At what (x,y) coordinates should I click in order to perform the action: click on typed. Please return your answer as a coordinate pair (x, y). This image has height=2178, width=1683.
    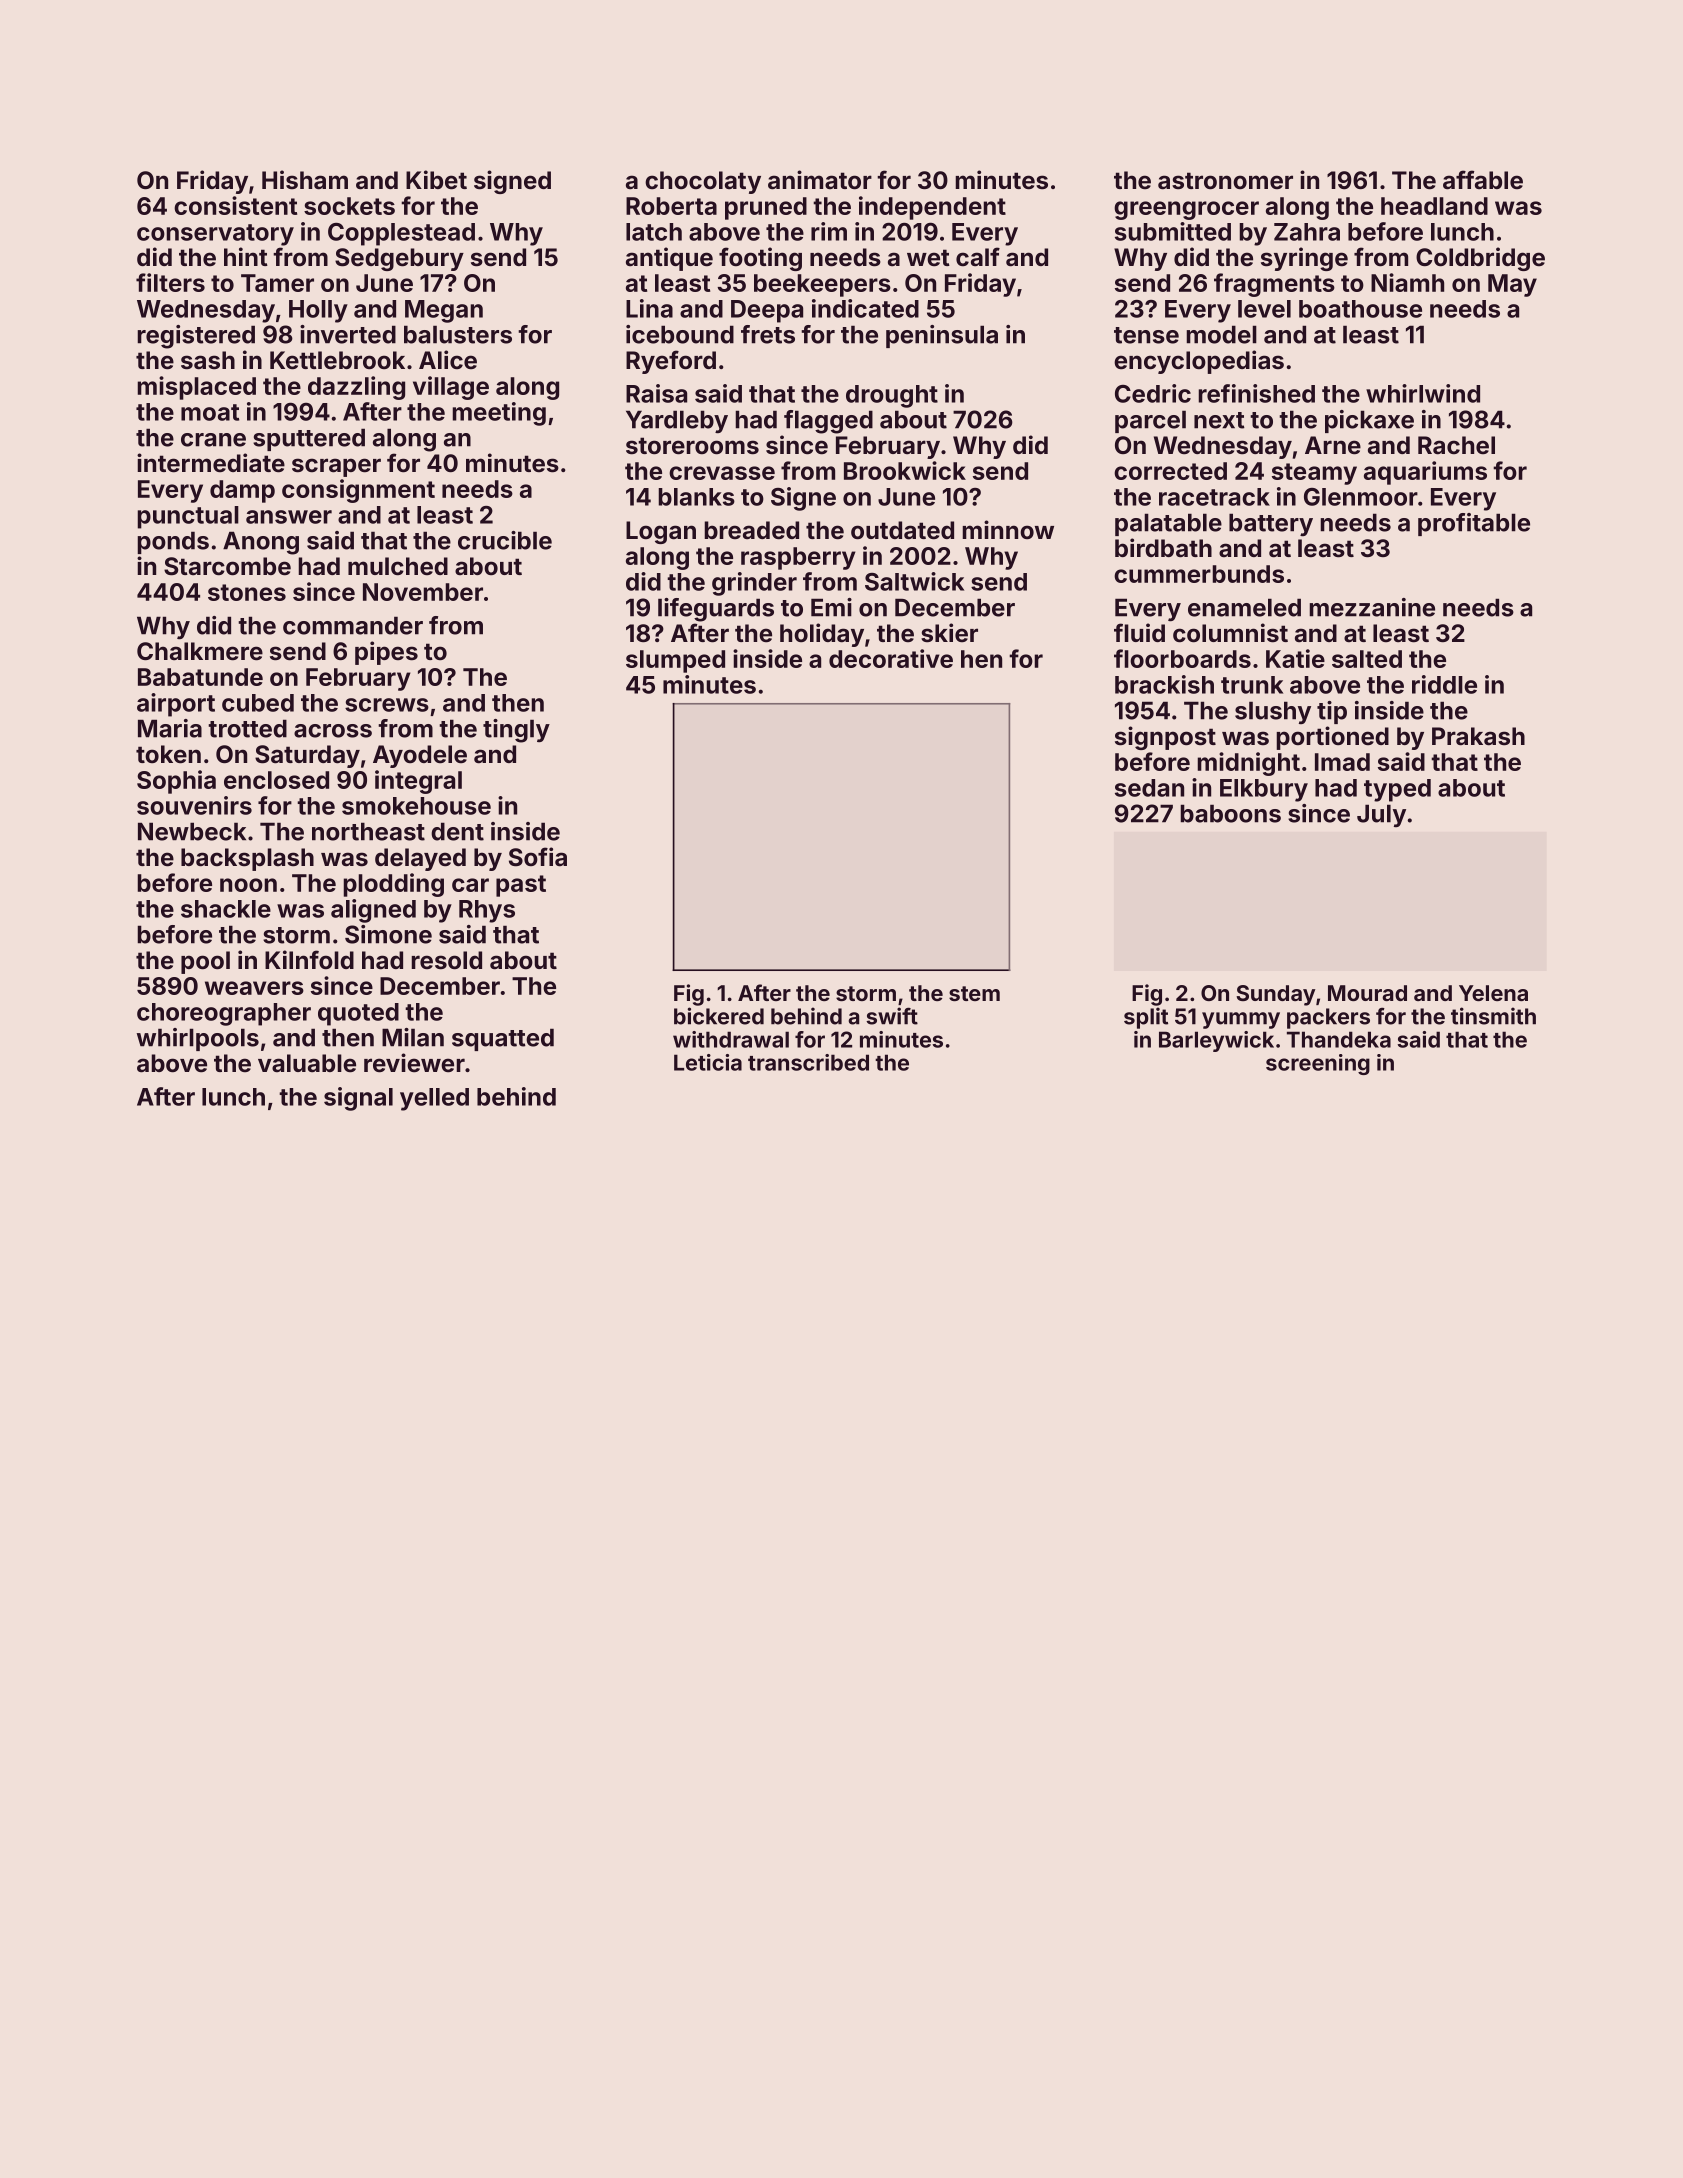
    Looking at the image, I should click on (1397, 790).
